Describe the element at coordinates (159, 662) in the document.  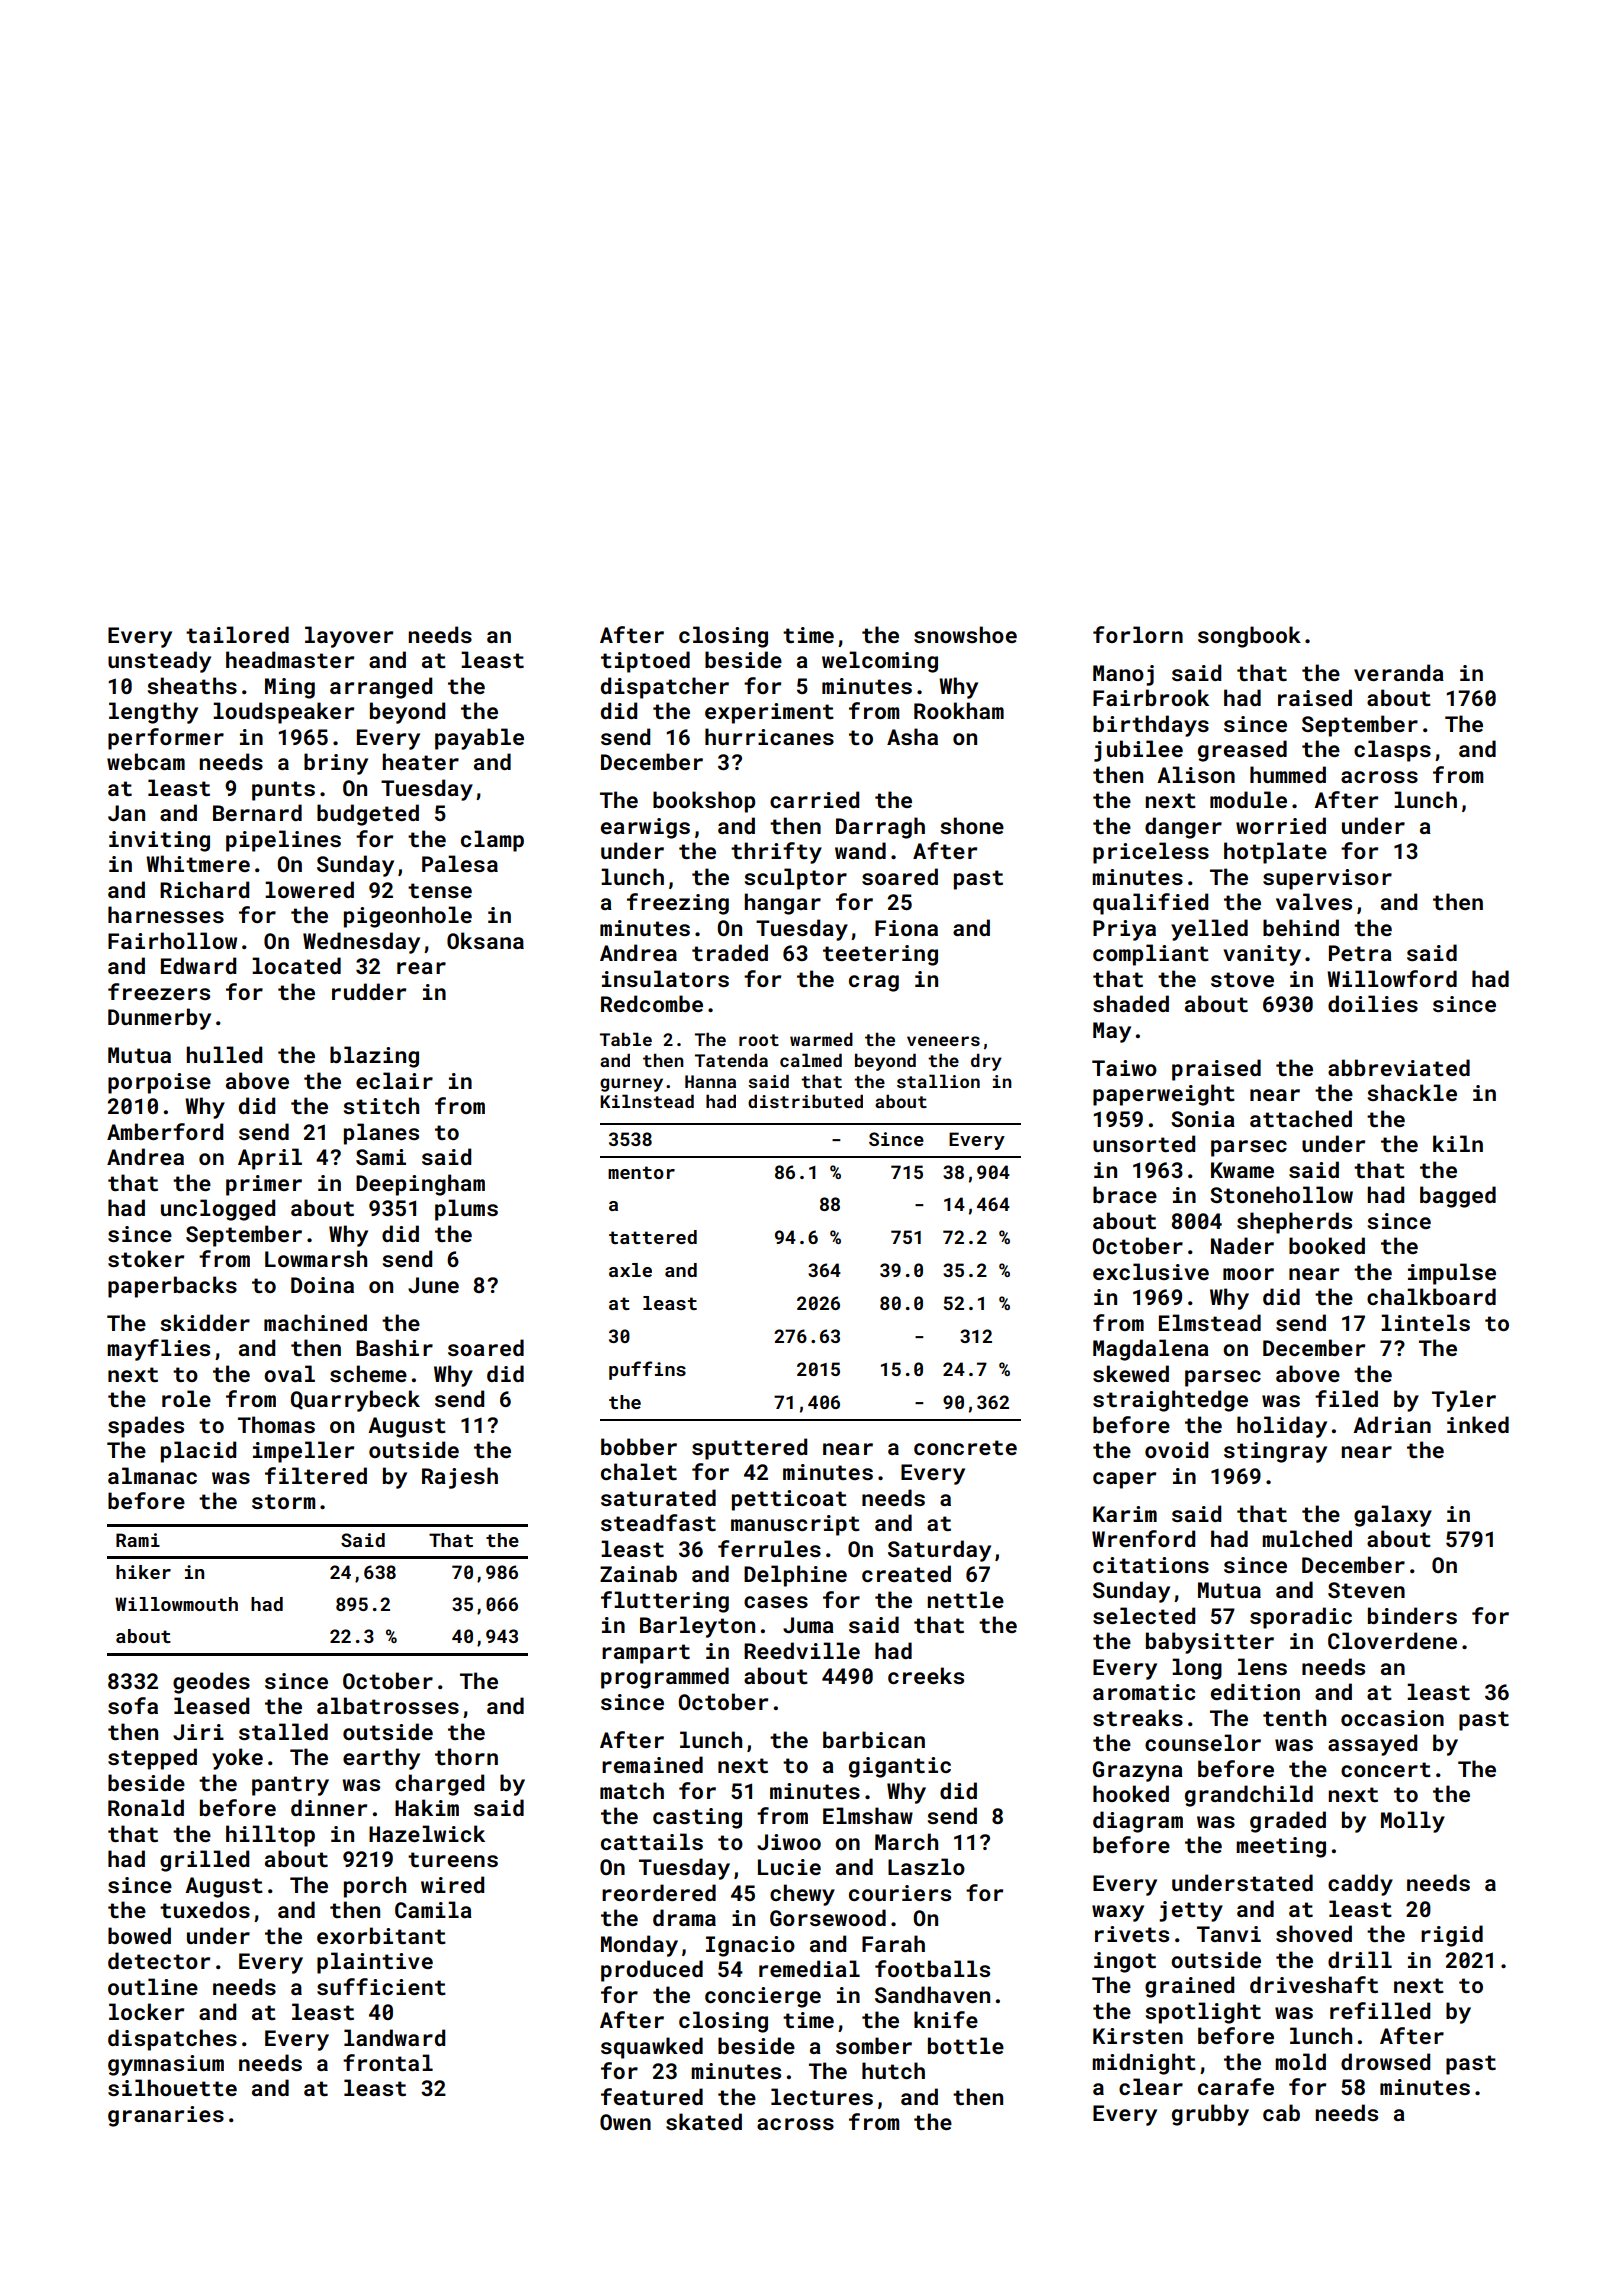
I see `unsteady` at that location.
